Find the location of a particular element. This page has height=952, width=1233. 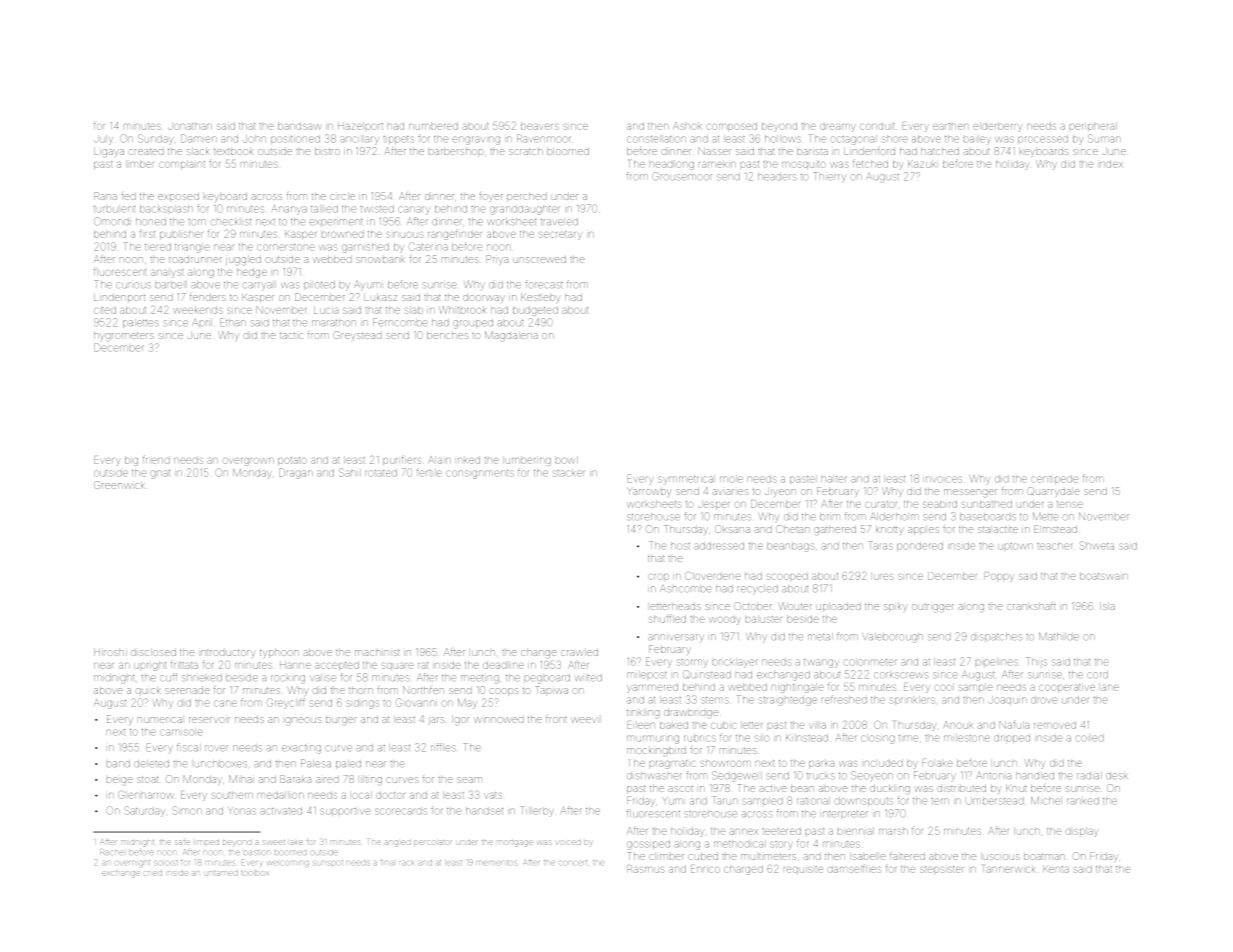

Magdalena is located at coordinates (511, 335).
